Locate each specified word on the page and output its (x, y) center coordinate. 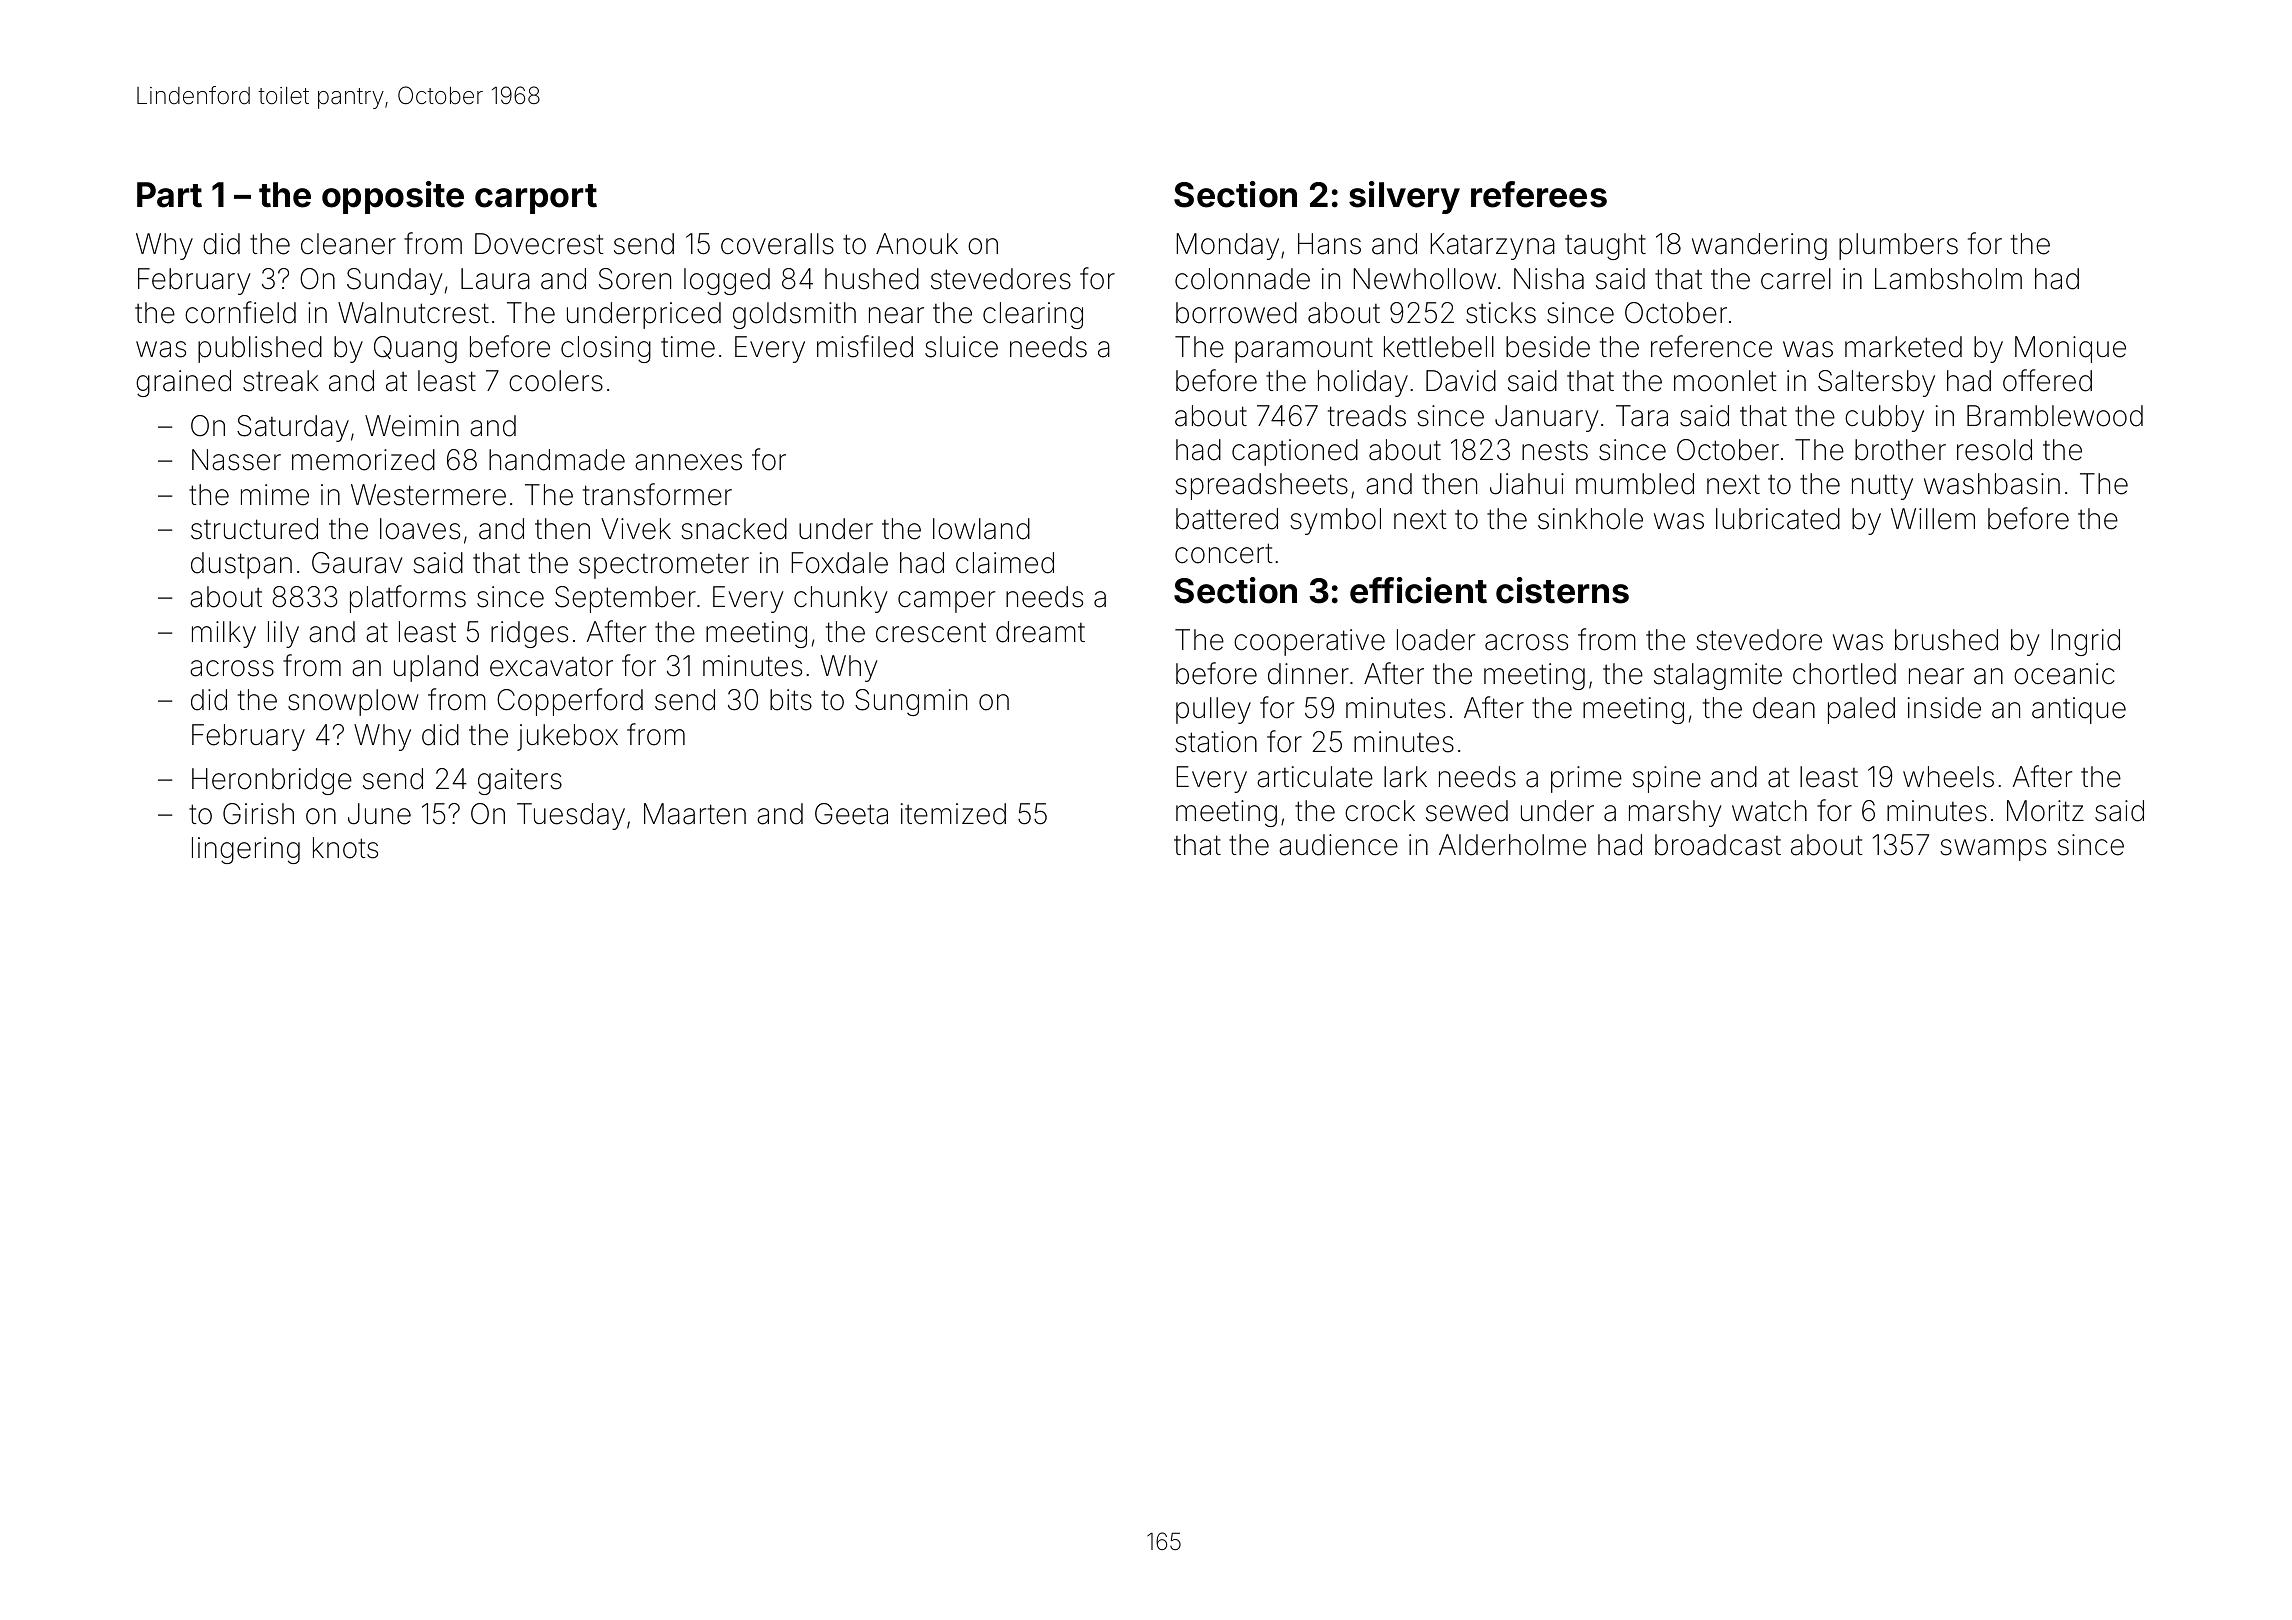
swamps (1993, 850)
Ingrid (2085, 642)
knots (345, 848)
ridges (529, 634)
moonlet (1725, 381)
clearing (1033, 315)
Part (169, 195)
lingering (246, 850)
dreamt (1040, 632)
